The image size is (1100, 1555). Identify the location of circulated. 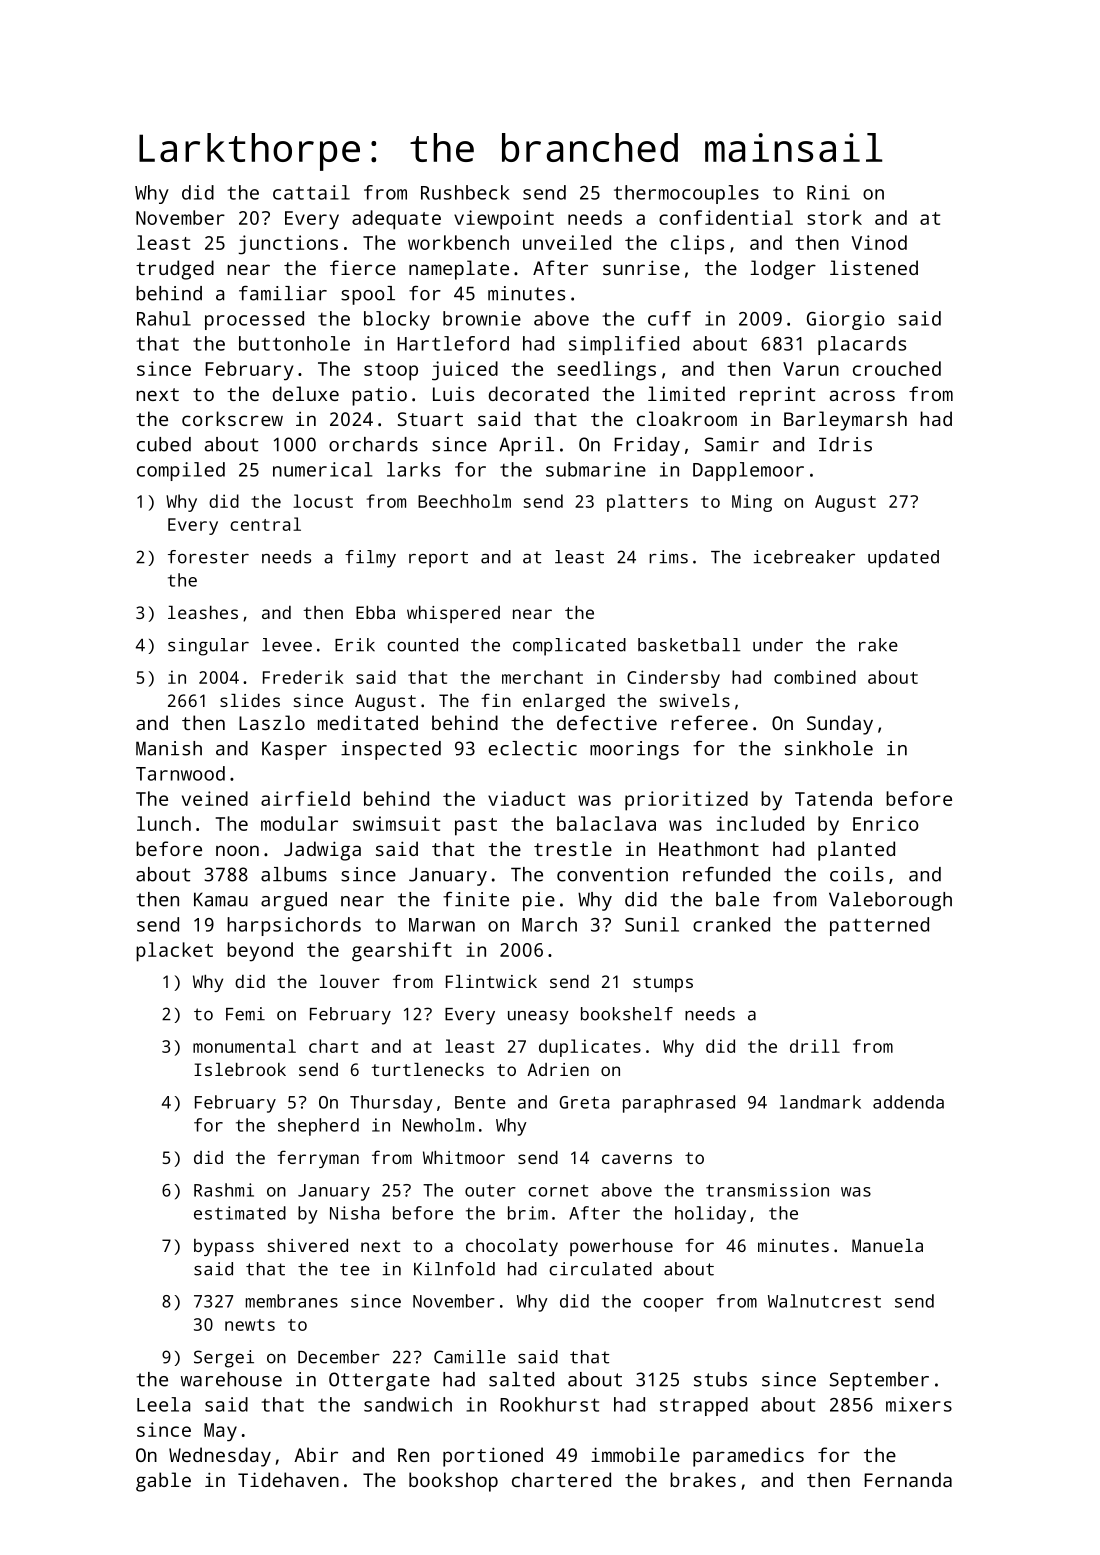
(600, 1269).
